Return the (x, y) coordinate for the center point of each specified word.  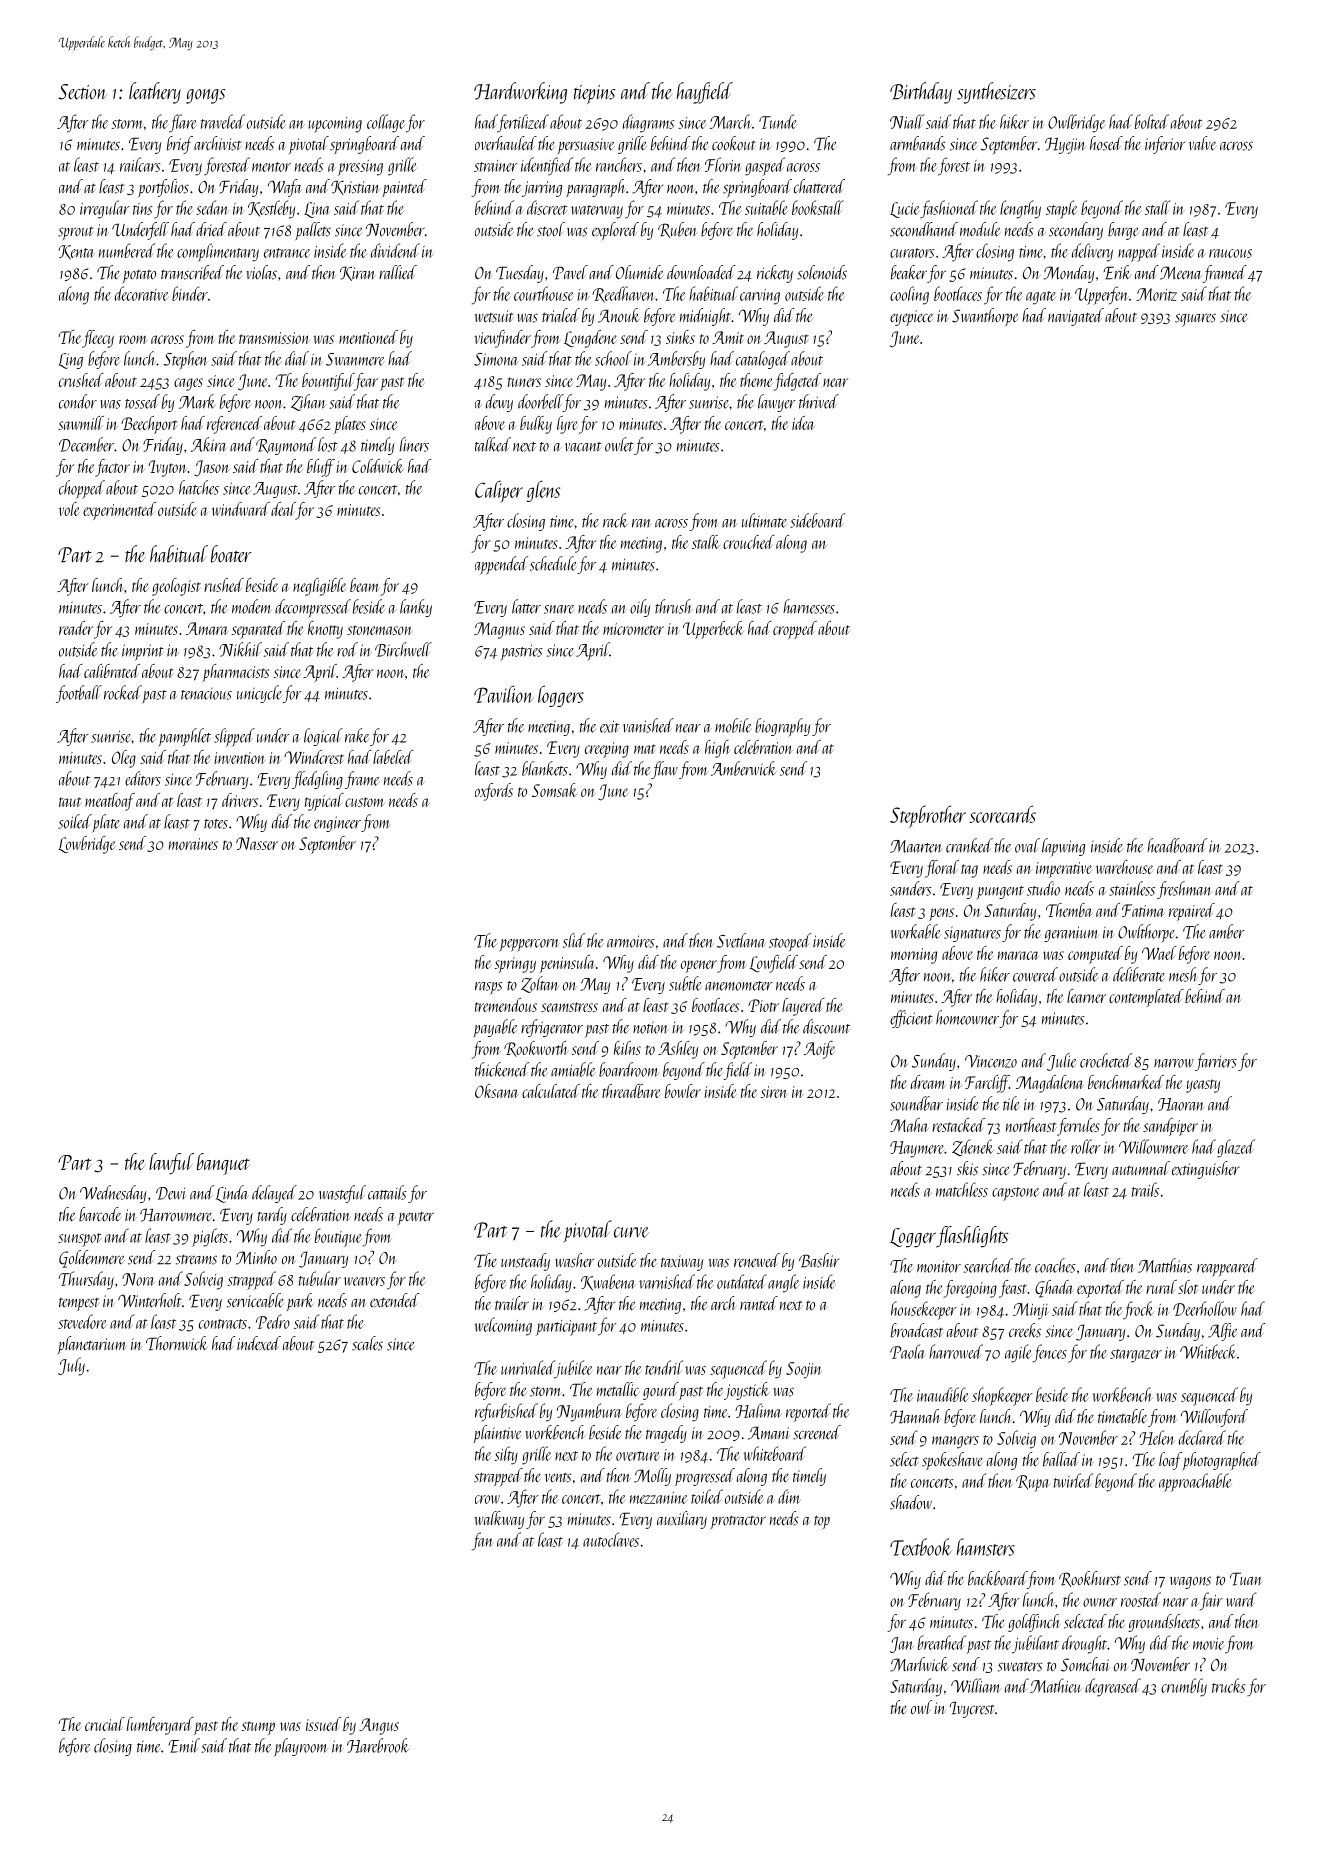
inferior (1165, 145)
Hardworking (520, 93)
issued (323, 1724)
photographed (1222, 1461)
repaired (1192, 912)
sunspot (79, 1240)
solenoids (822, 272)
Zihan (308, 402)
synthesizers (996, 93)
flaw (664, 770)
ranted (759, 1303)
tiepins (595, 94)
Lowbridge (86, 845)
